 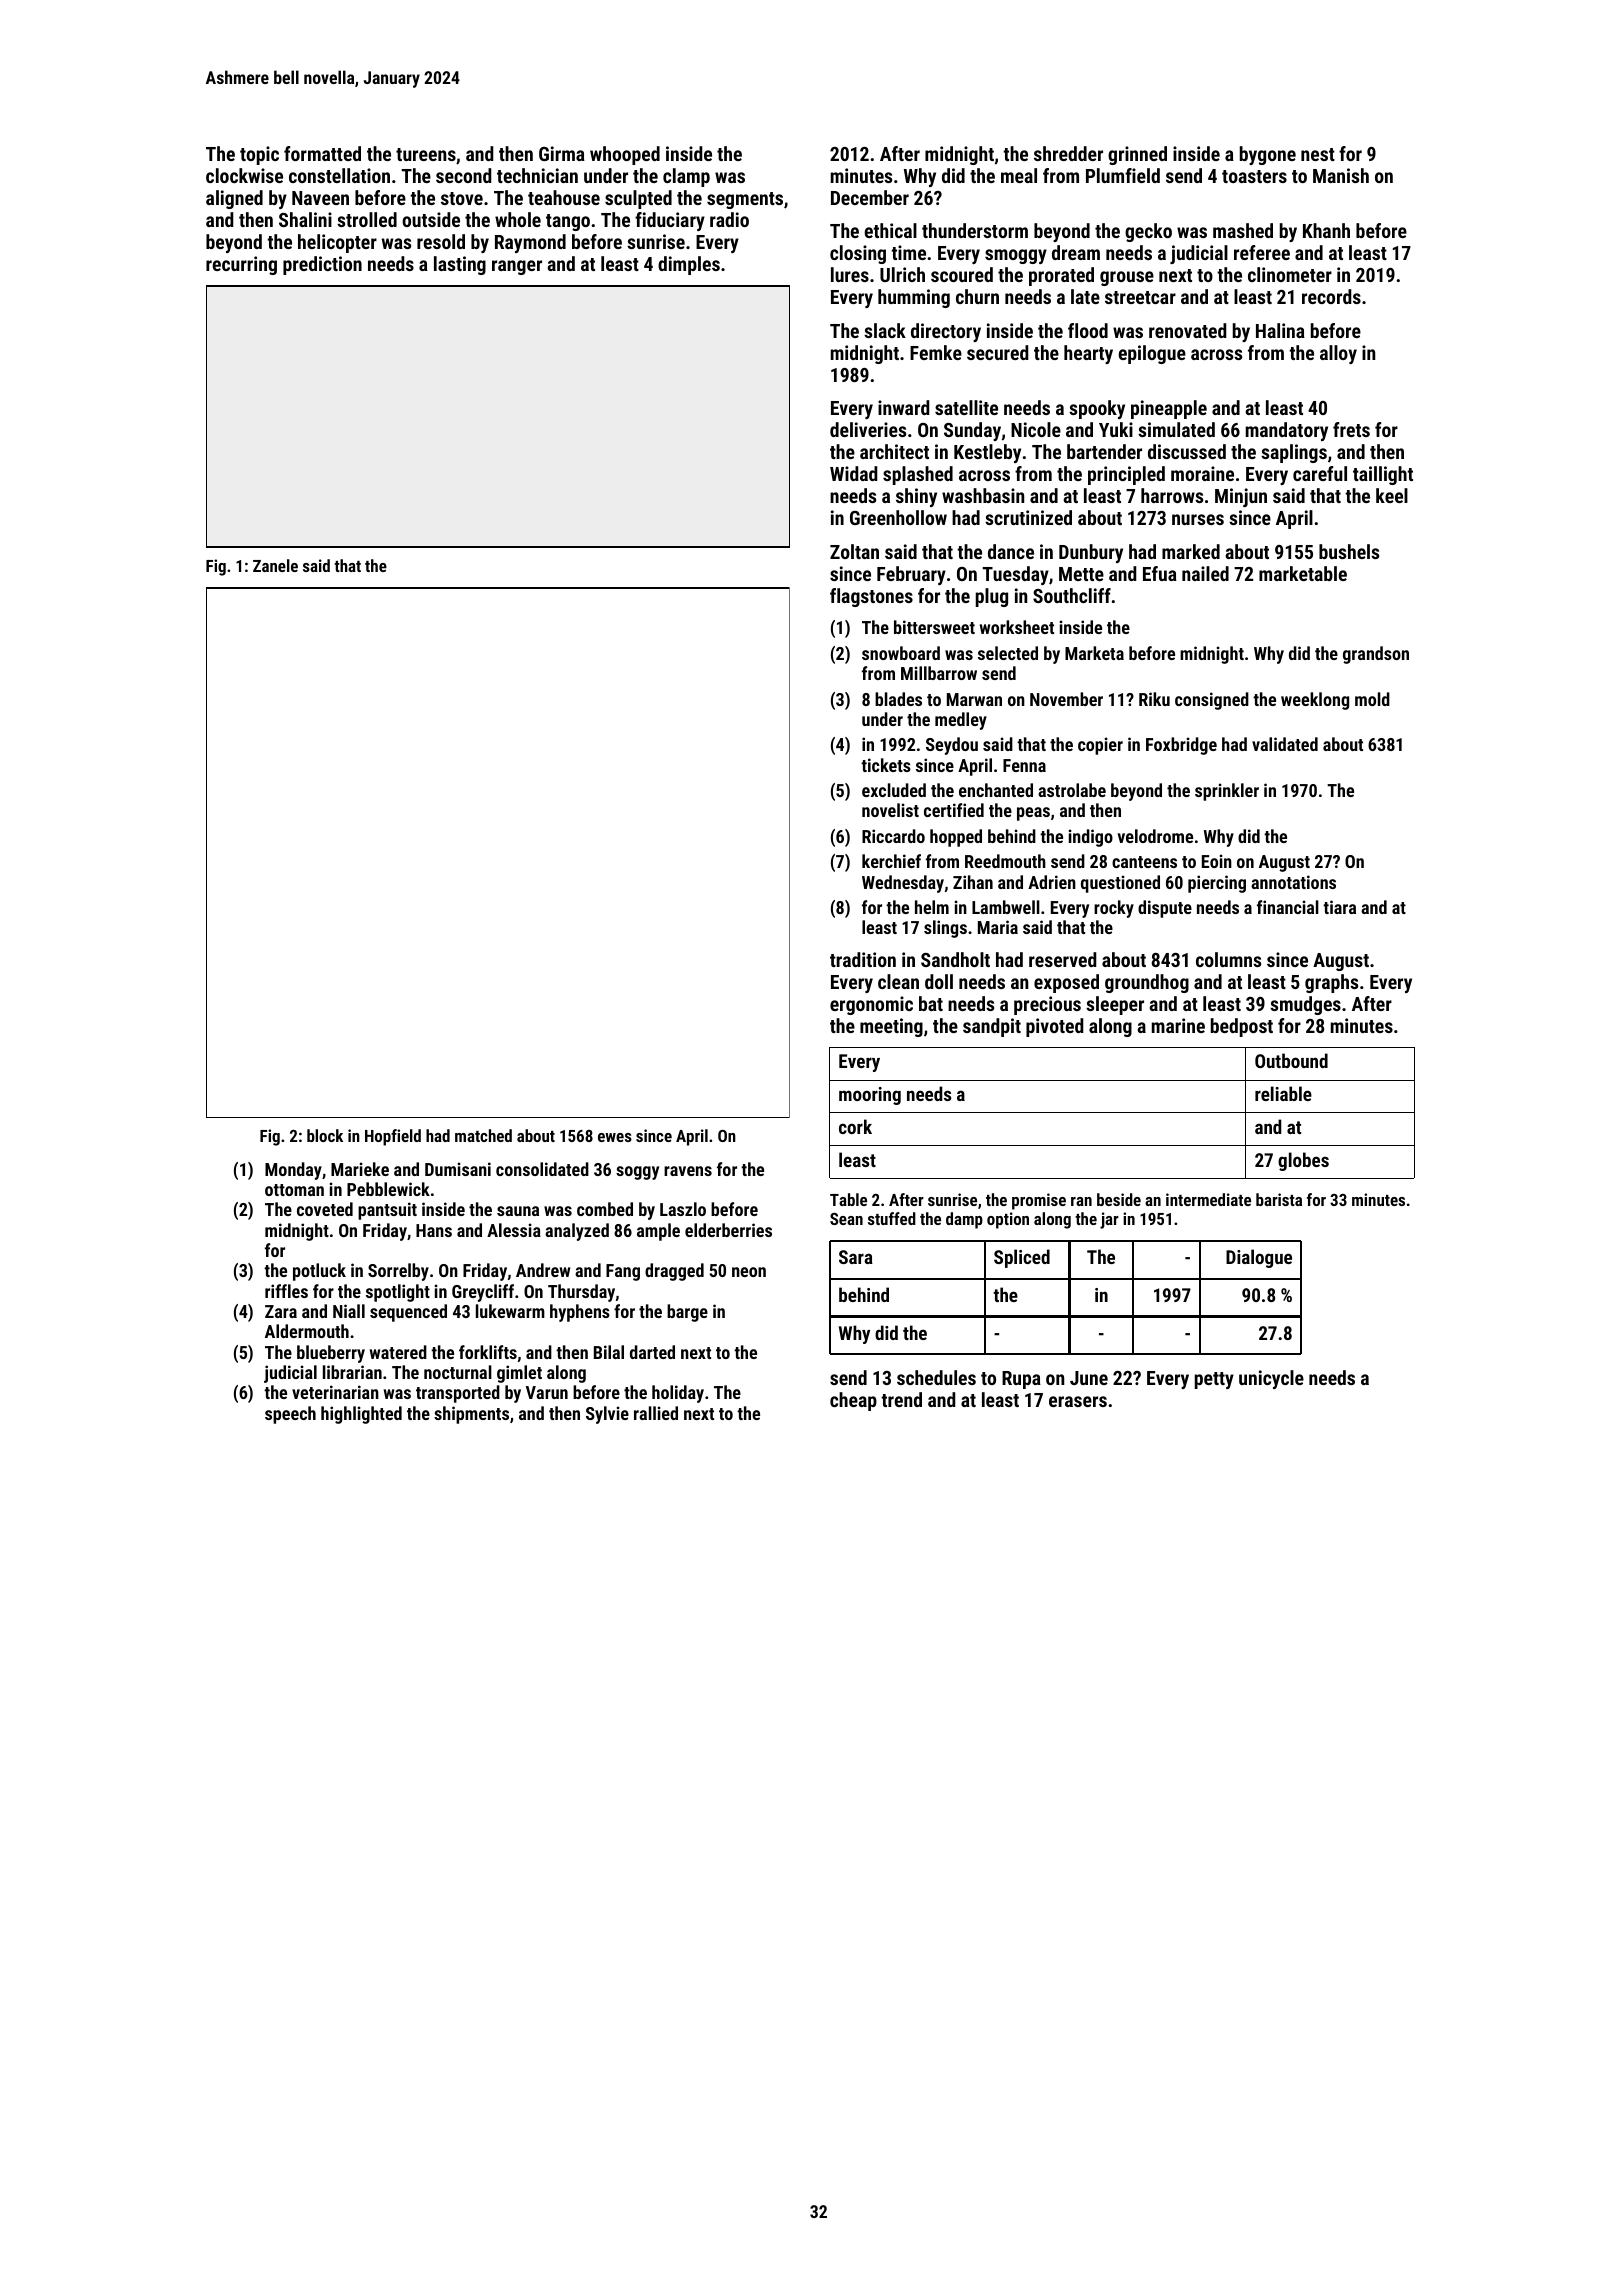 I want to click on closing, so click(x=858, y=254).
